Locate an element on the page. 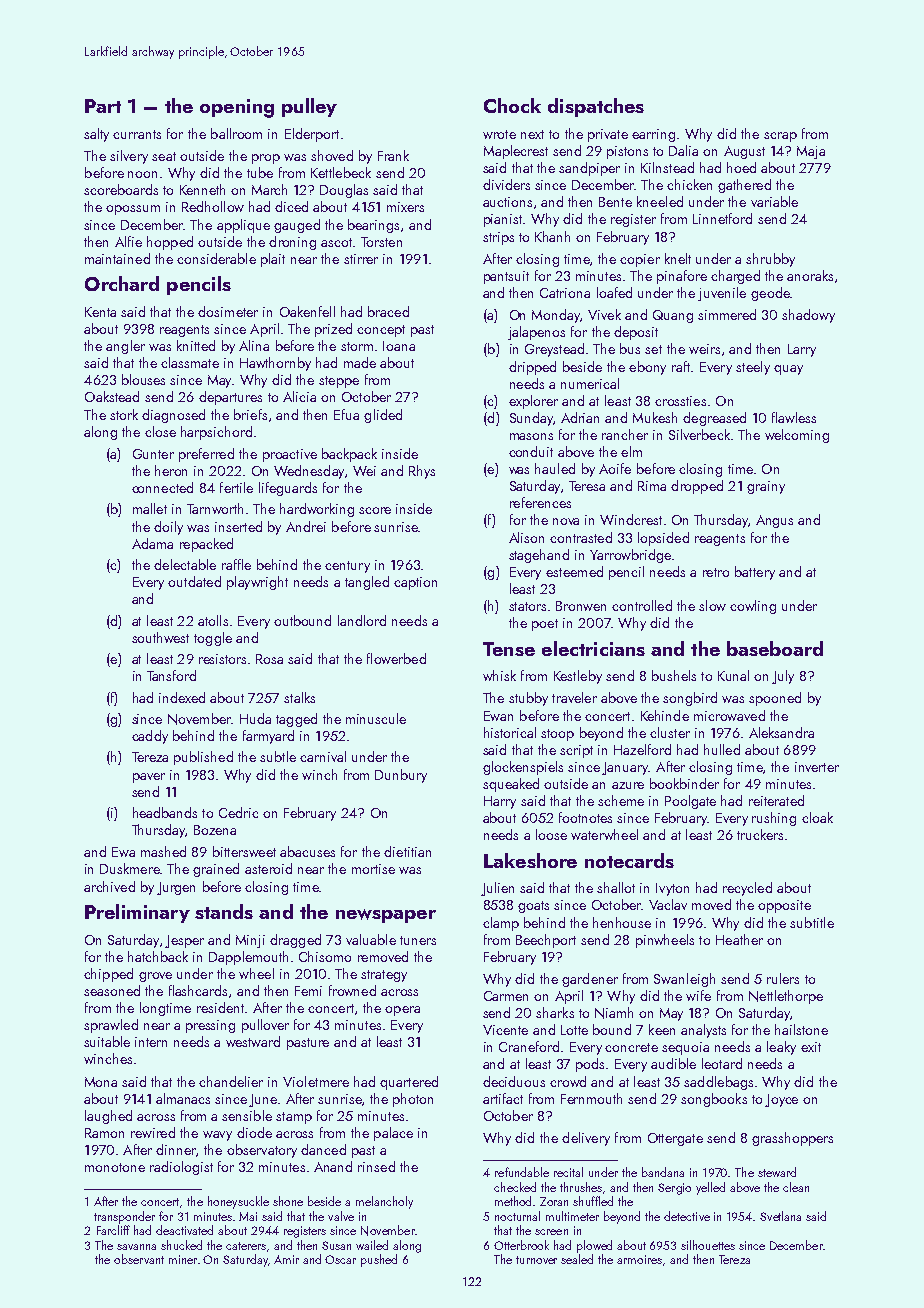  Svetlana is located at coordinates (780, 1216).
